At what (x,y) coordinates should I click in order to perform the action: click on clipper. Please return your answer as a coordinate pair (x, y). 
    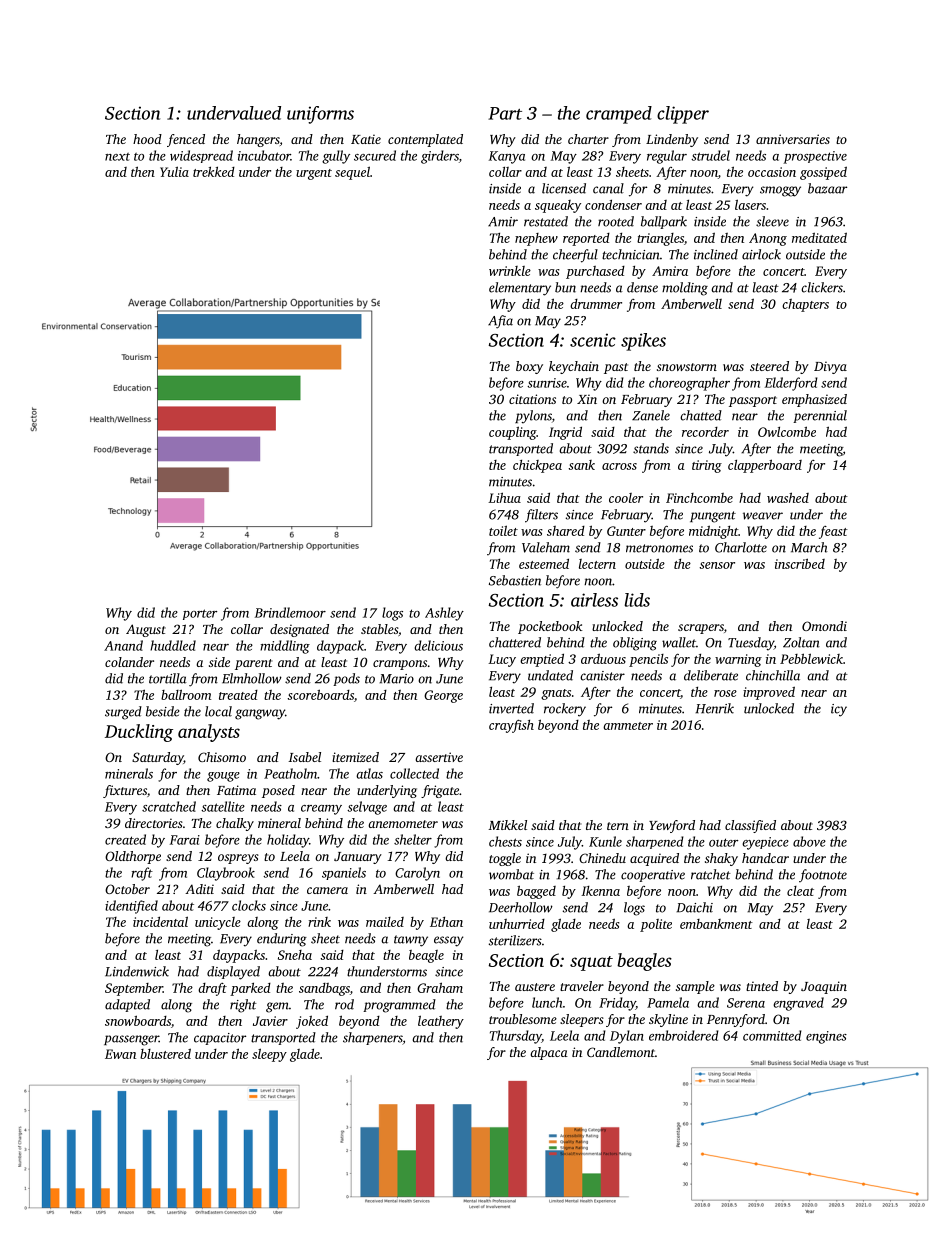
    Looking at the image, I should click on (683, 115).
